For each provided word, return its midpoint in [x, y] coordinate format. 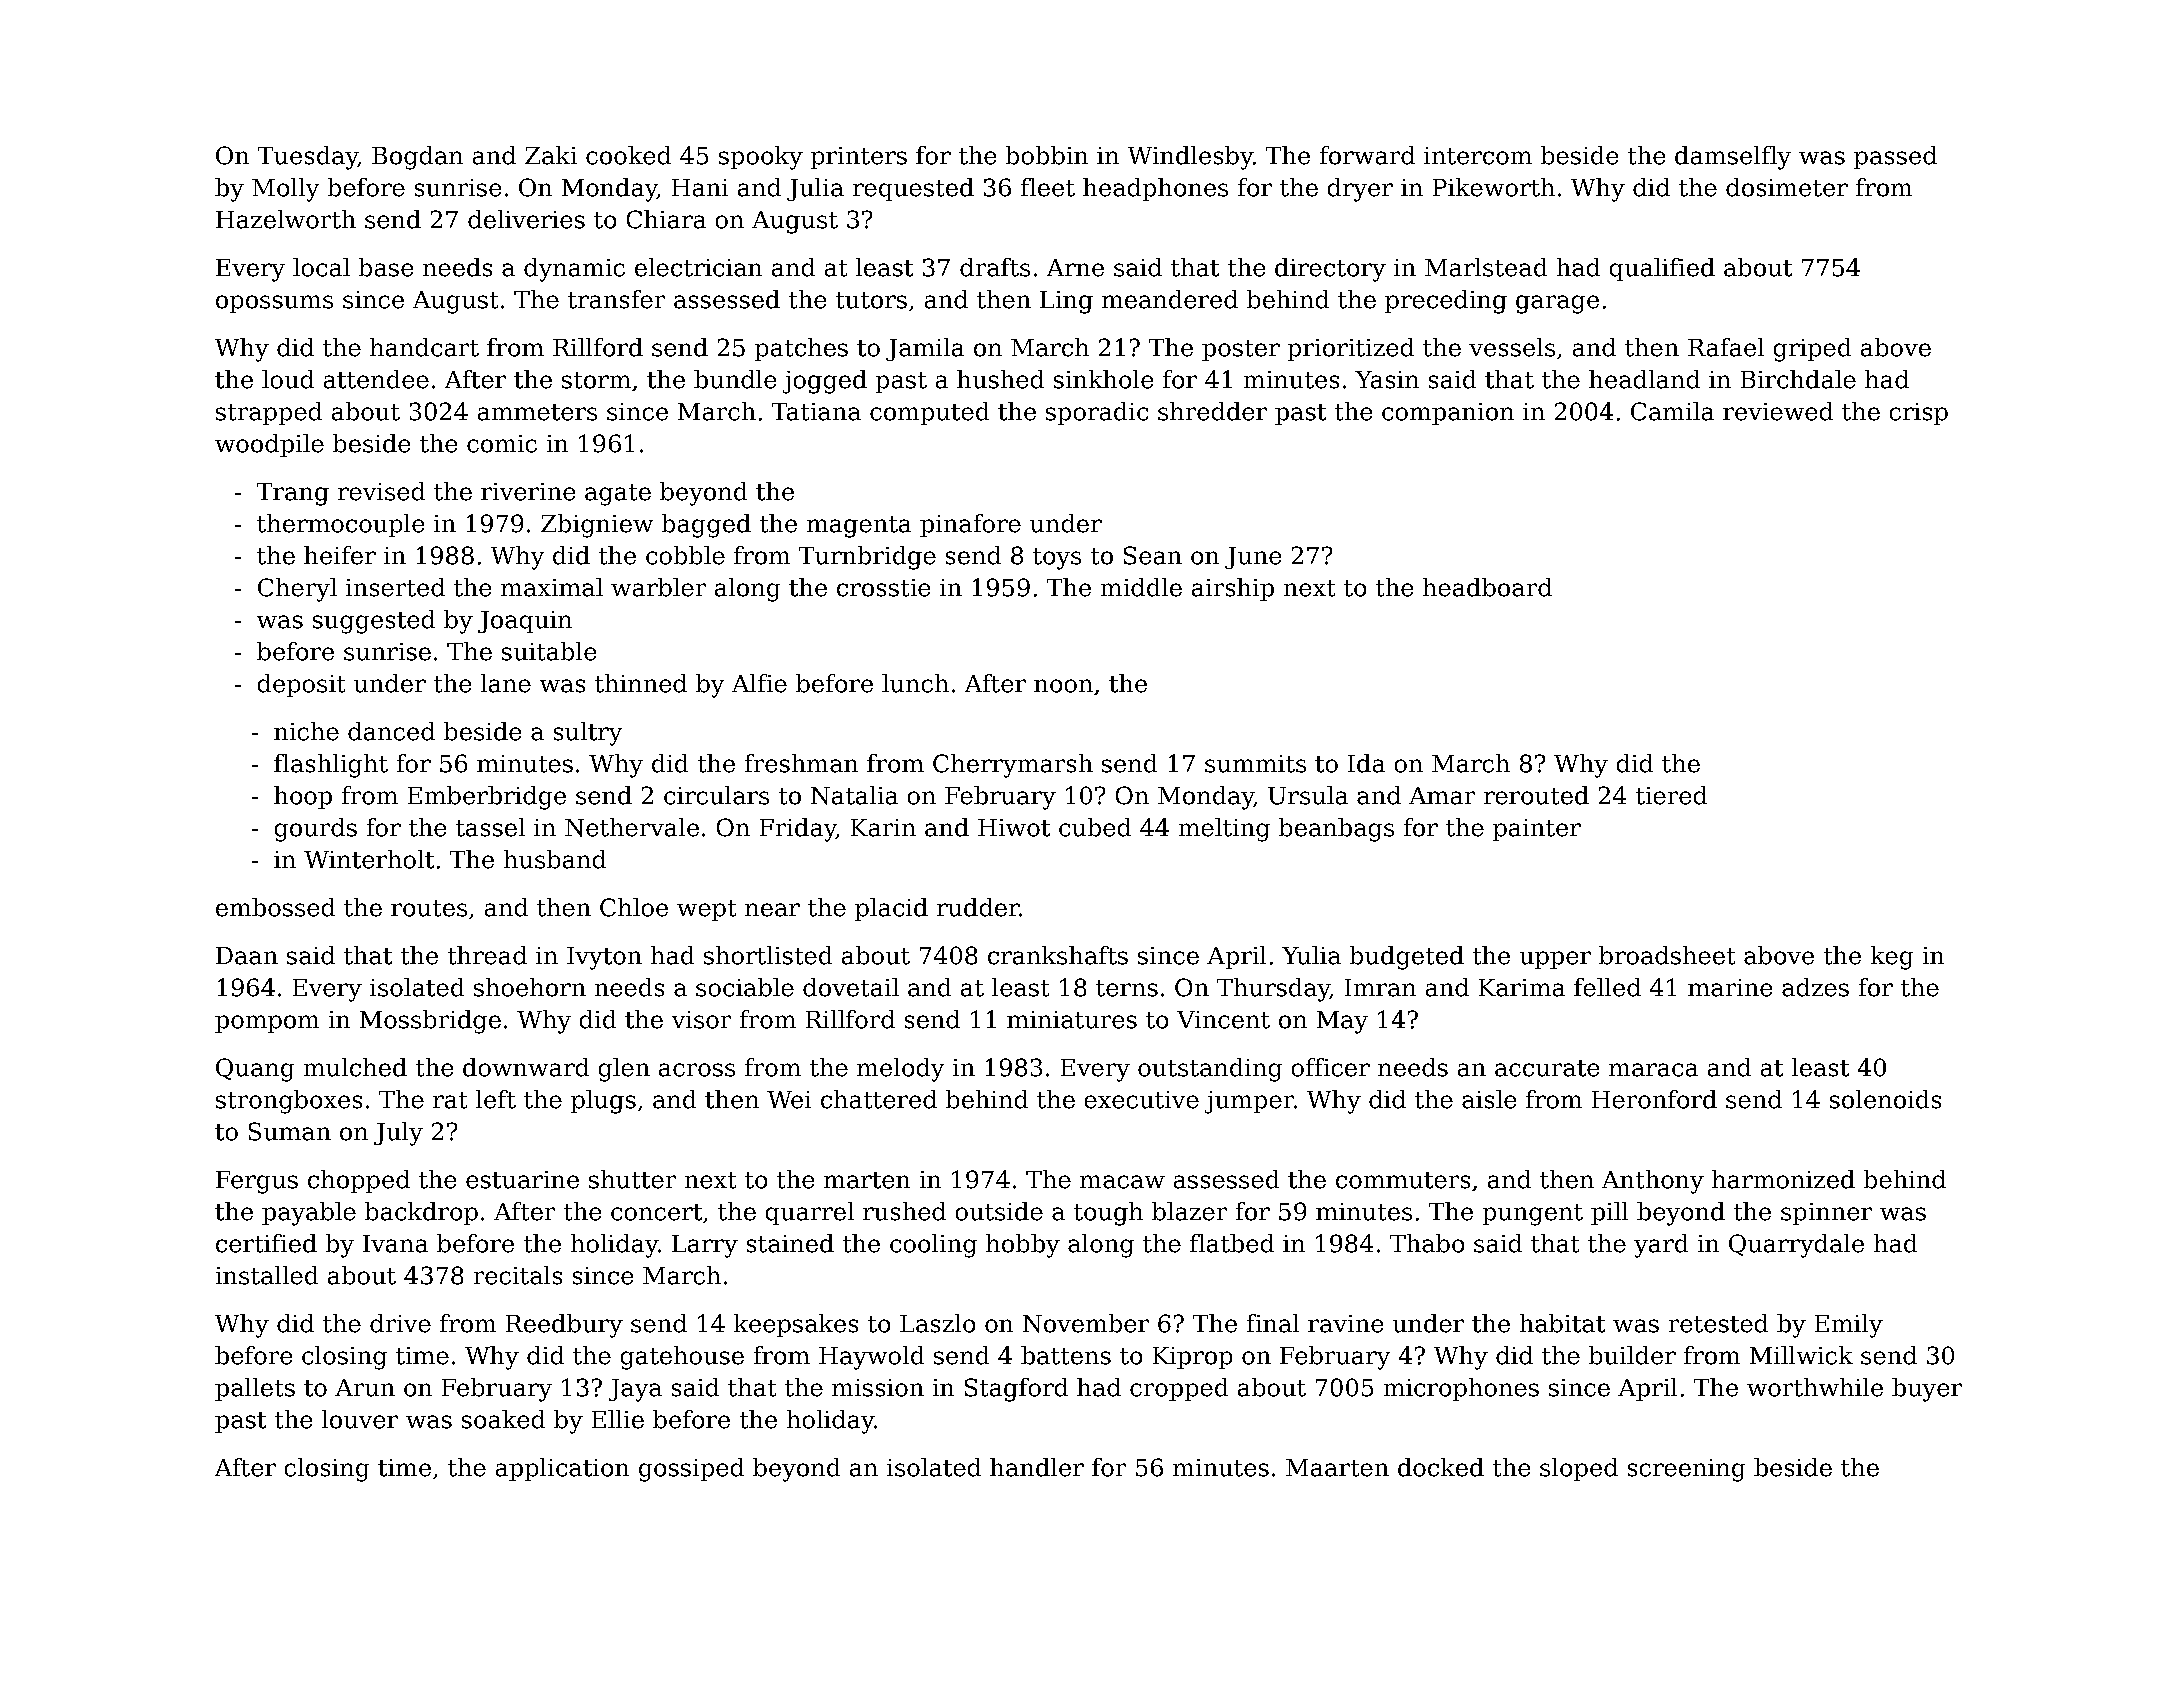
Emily [1849, 1326]
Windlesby [1190, 158]
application [562, 1469]
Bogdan [417, 158]
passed [1895, 157]
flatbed [1232, 1243]
